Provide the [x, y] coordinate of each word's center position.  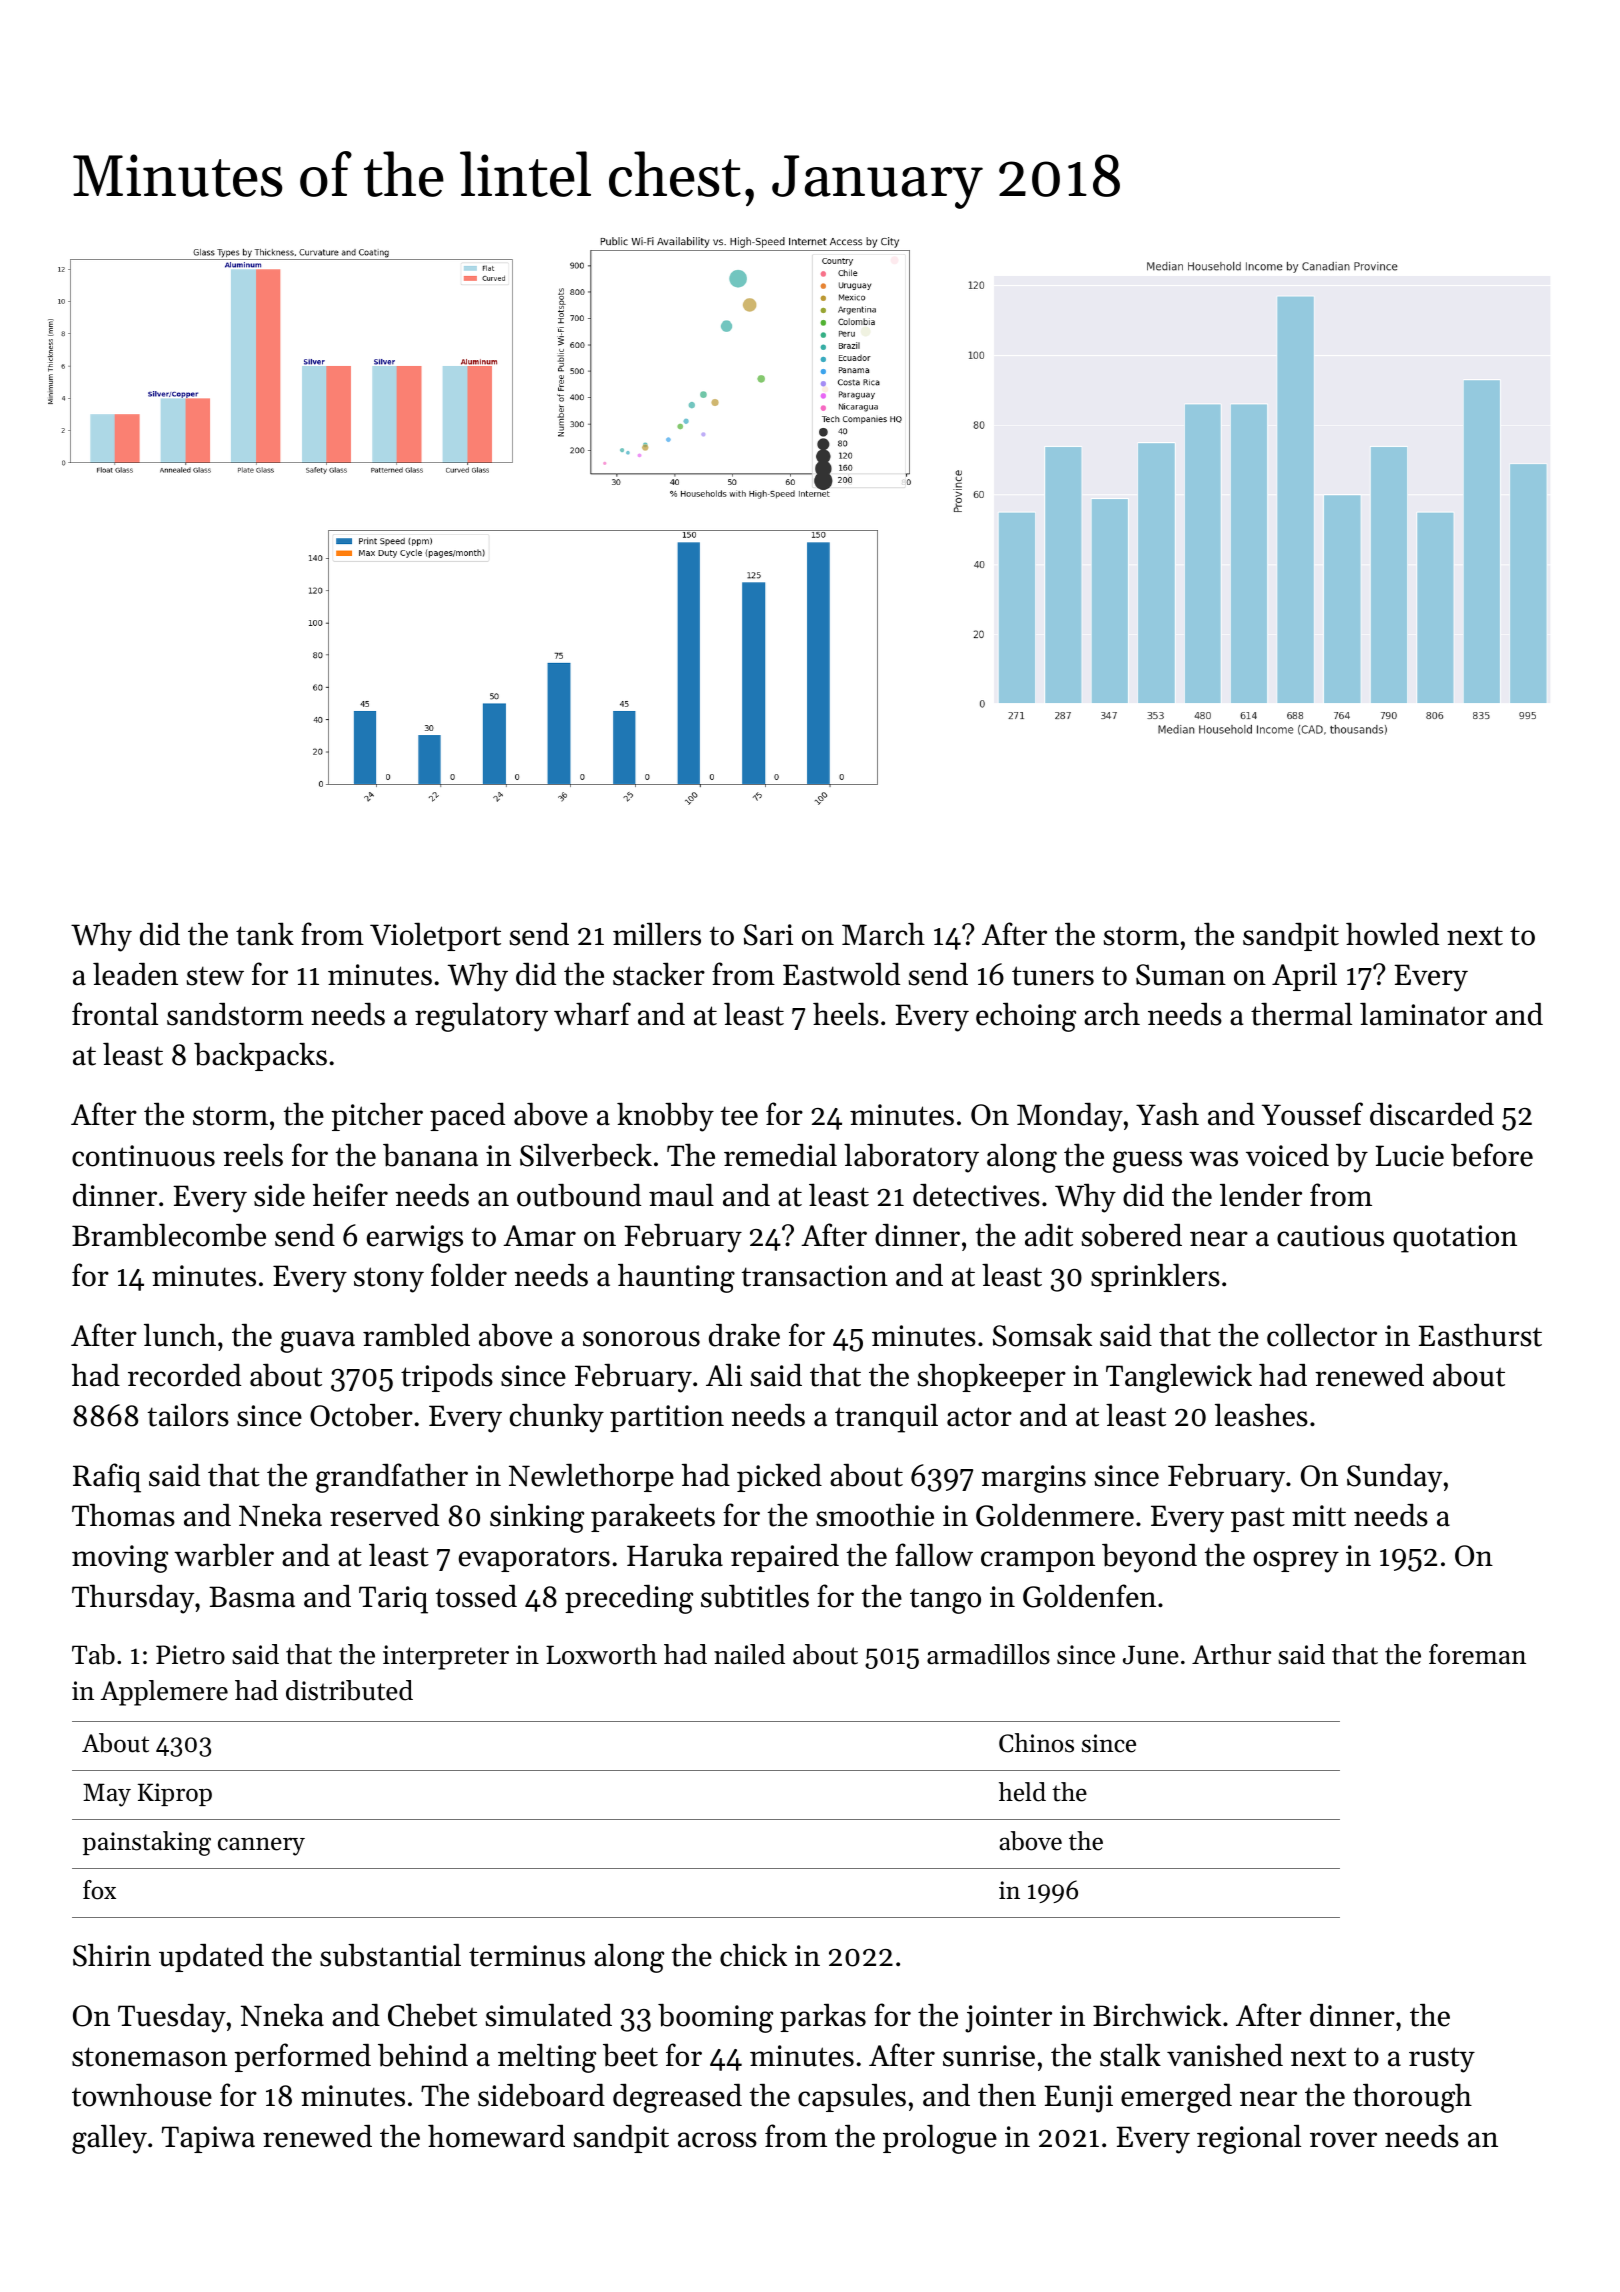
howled [1392, 934]
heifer [350, 1195]
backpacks [260, 1056]
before [1492, 1155]
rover [1343, 2140]
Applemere [164, 1693]
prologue [940, 2139]
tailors [188, 1415]
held [1022, 1792]
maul [681, 1195]
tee [739, 1116]
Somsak [1042, 1335]
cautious [1330, 1236]
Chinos [1036, 1743]
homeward [496, 2136]
